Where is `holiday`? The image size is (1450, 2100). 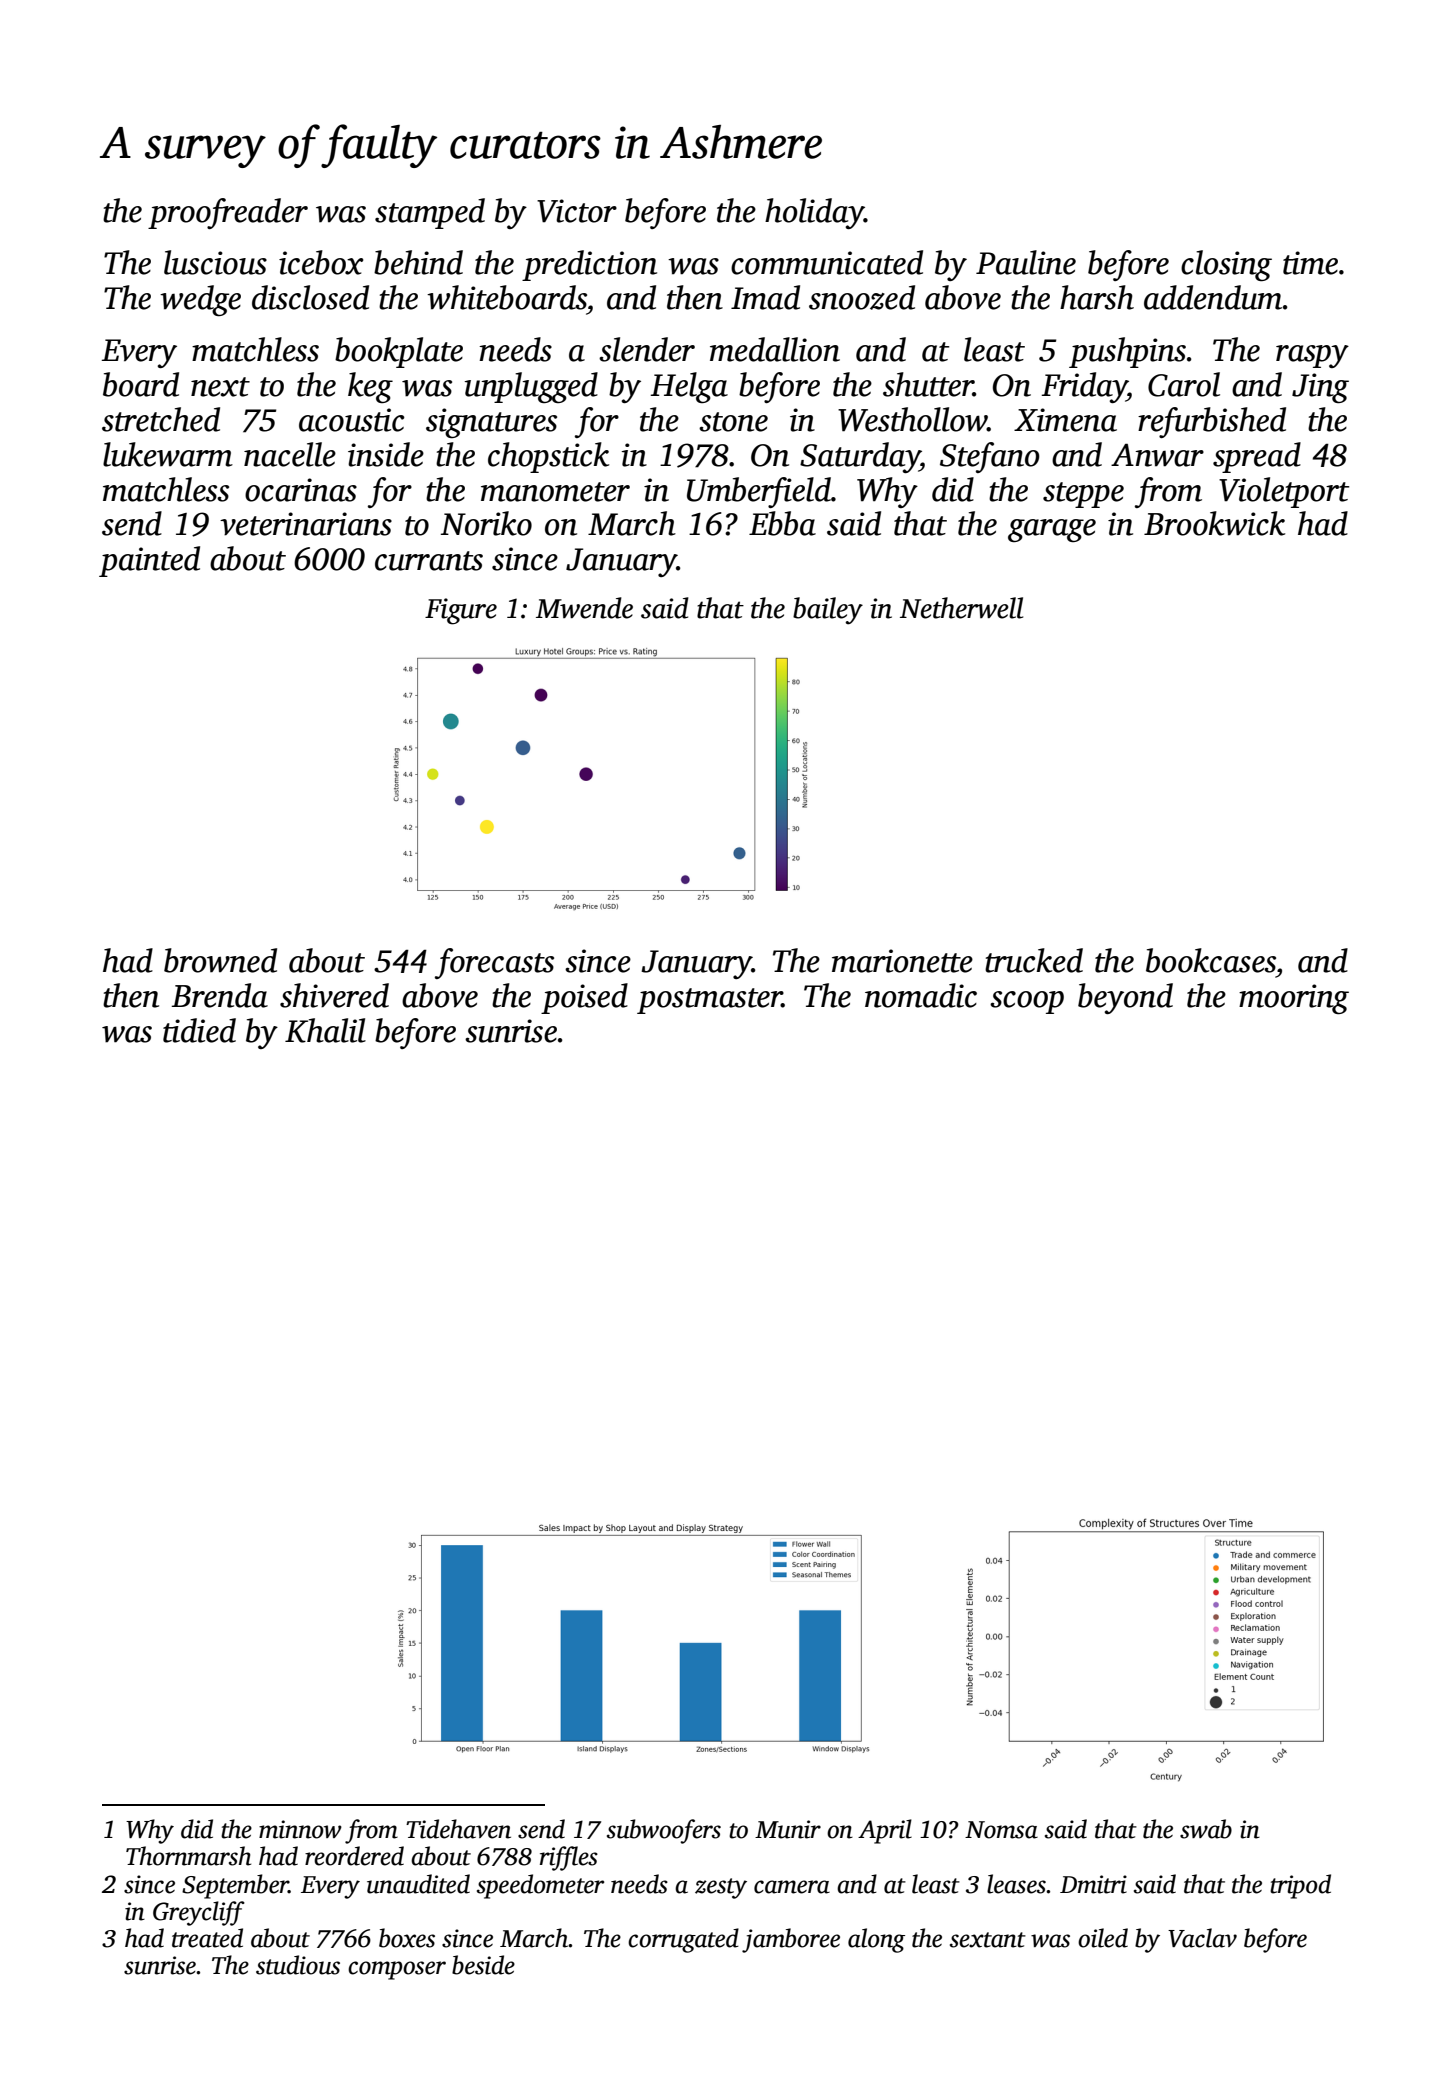
holiday is located at coordinates (814, 213).
